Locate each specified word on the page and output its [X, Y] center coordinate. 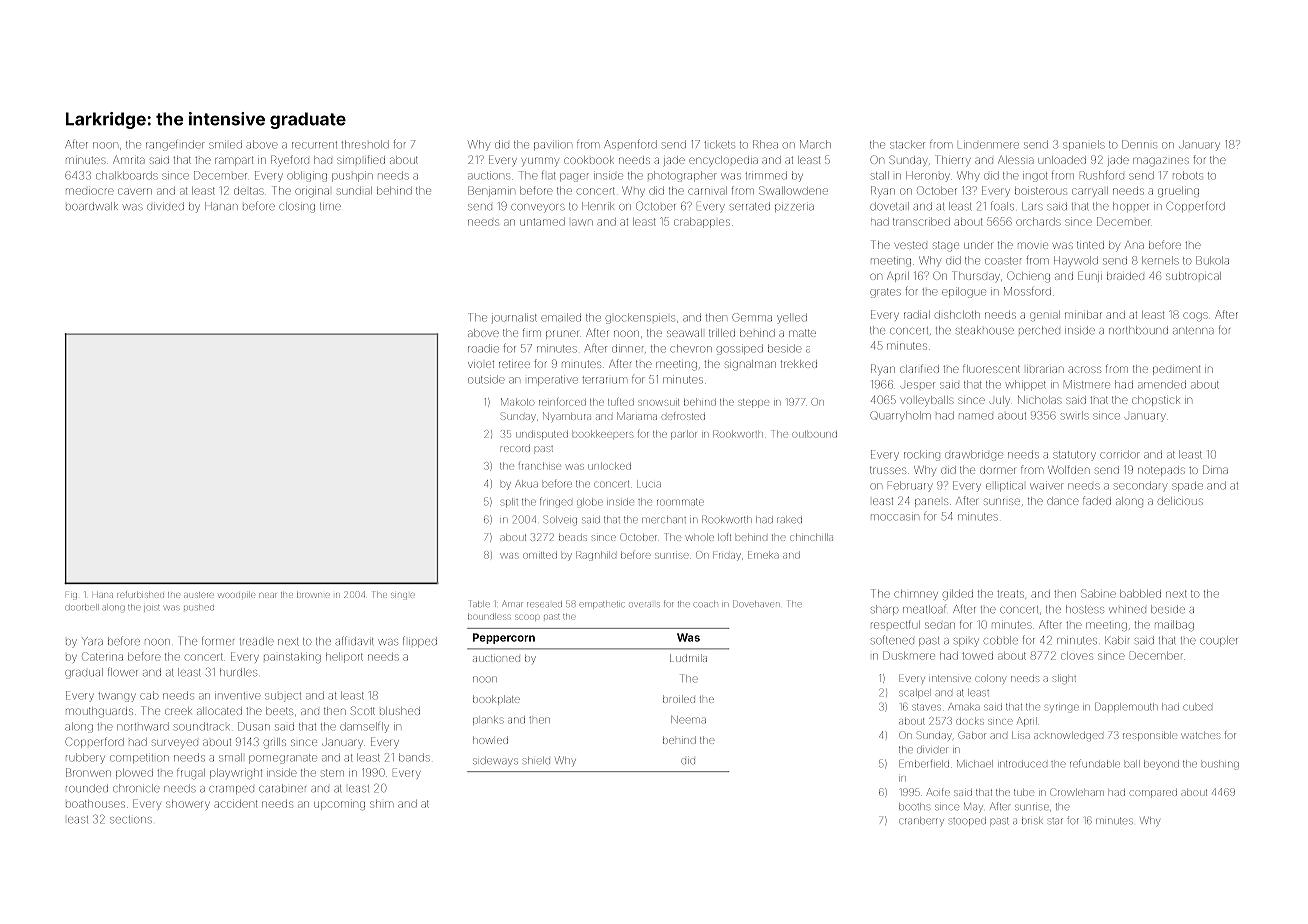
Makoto [517, 402]
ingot [1035, 177]
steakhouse [985, 330]
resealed [544, 604]
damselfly [364, 727]
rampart [234, 161]
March [815, 144]
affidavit [354, 641]
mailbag [1174, 626]
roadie [483, 349]
